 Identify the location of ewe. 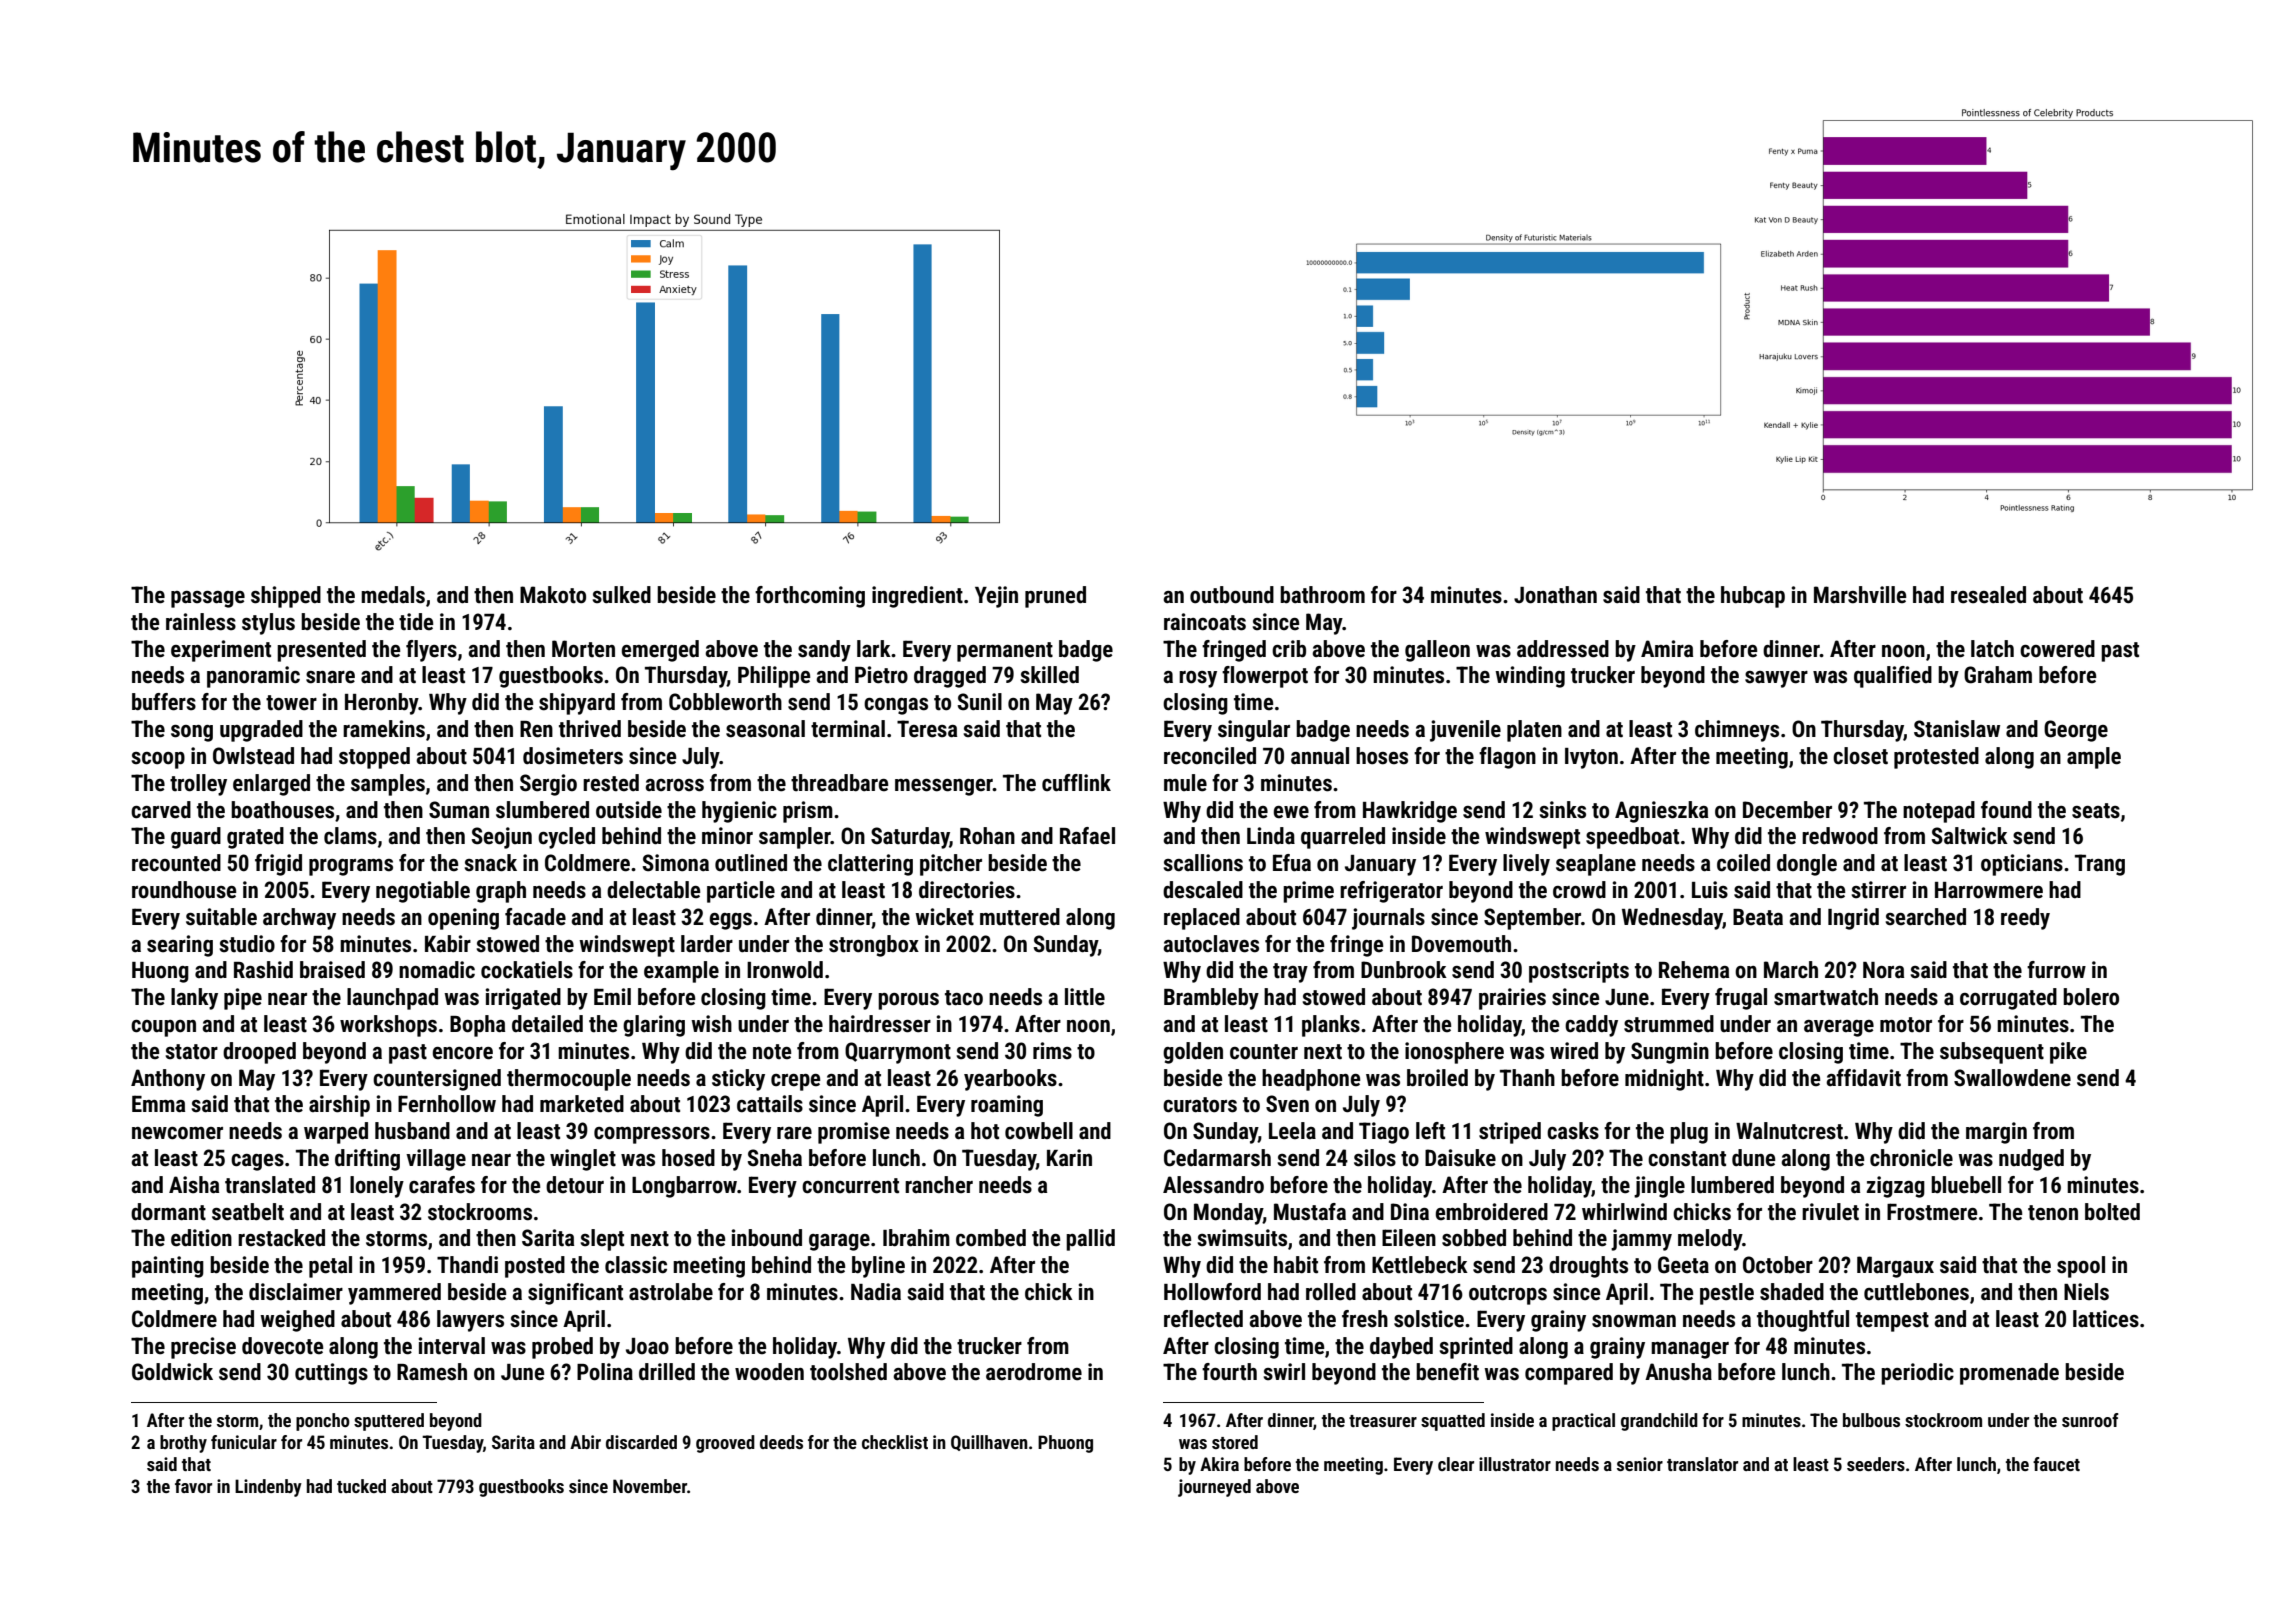
(1291, 812).
